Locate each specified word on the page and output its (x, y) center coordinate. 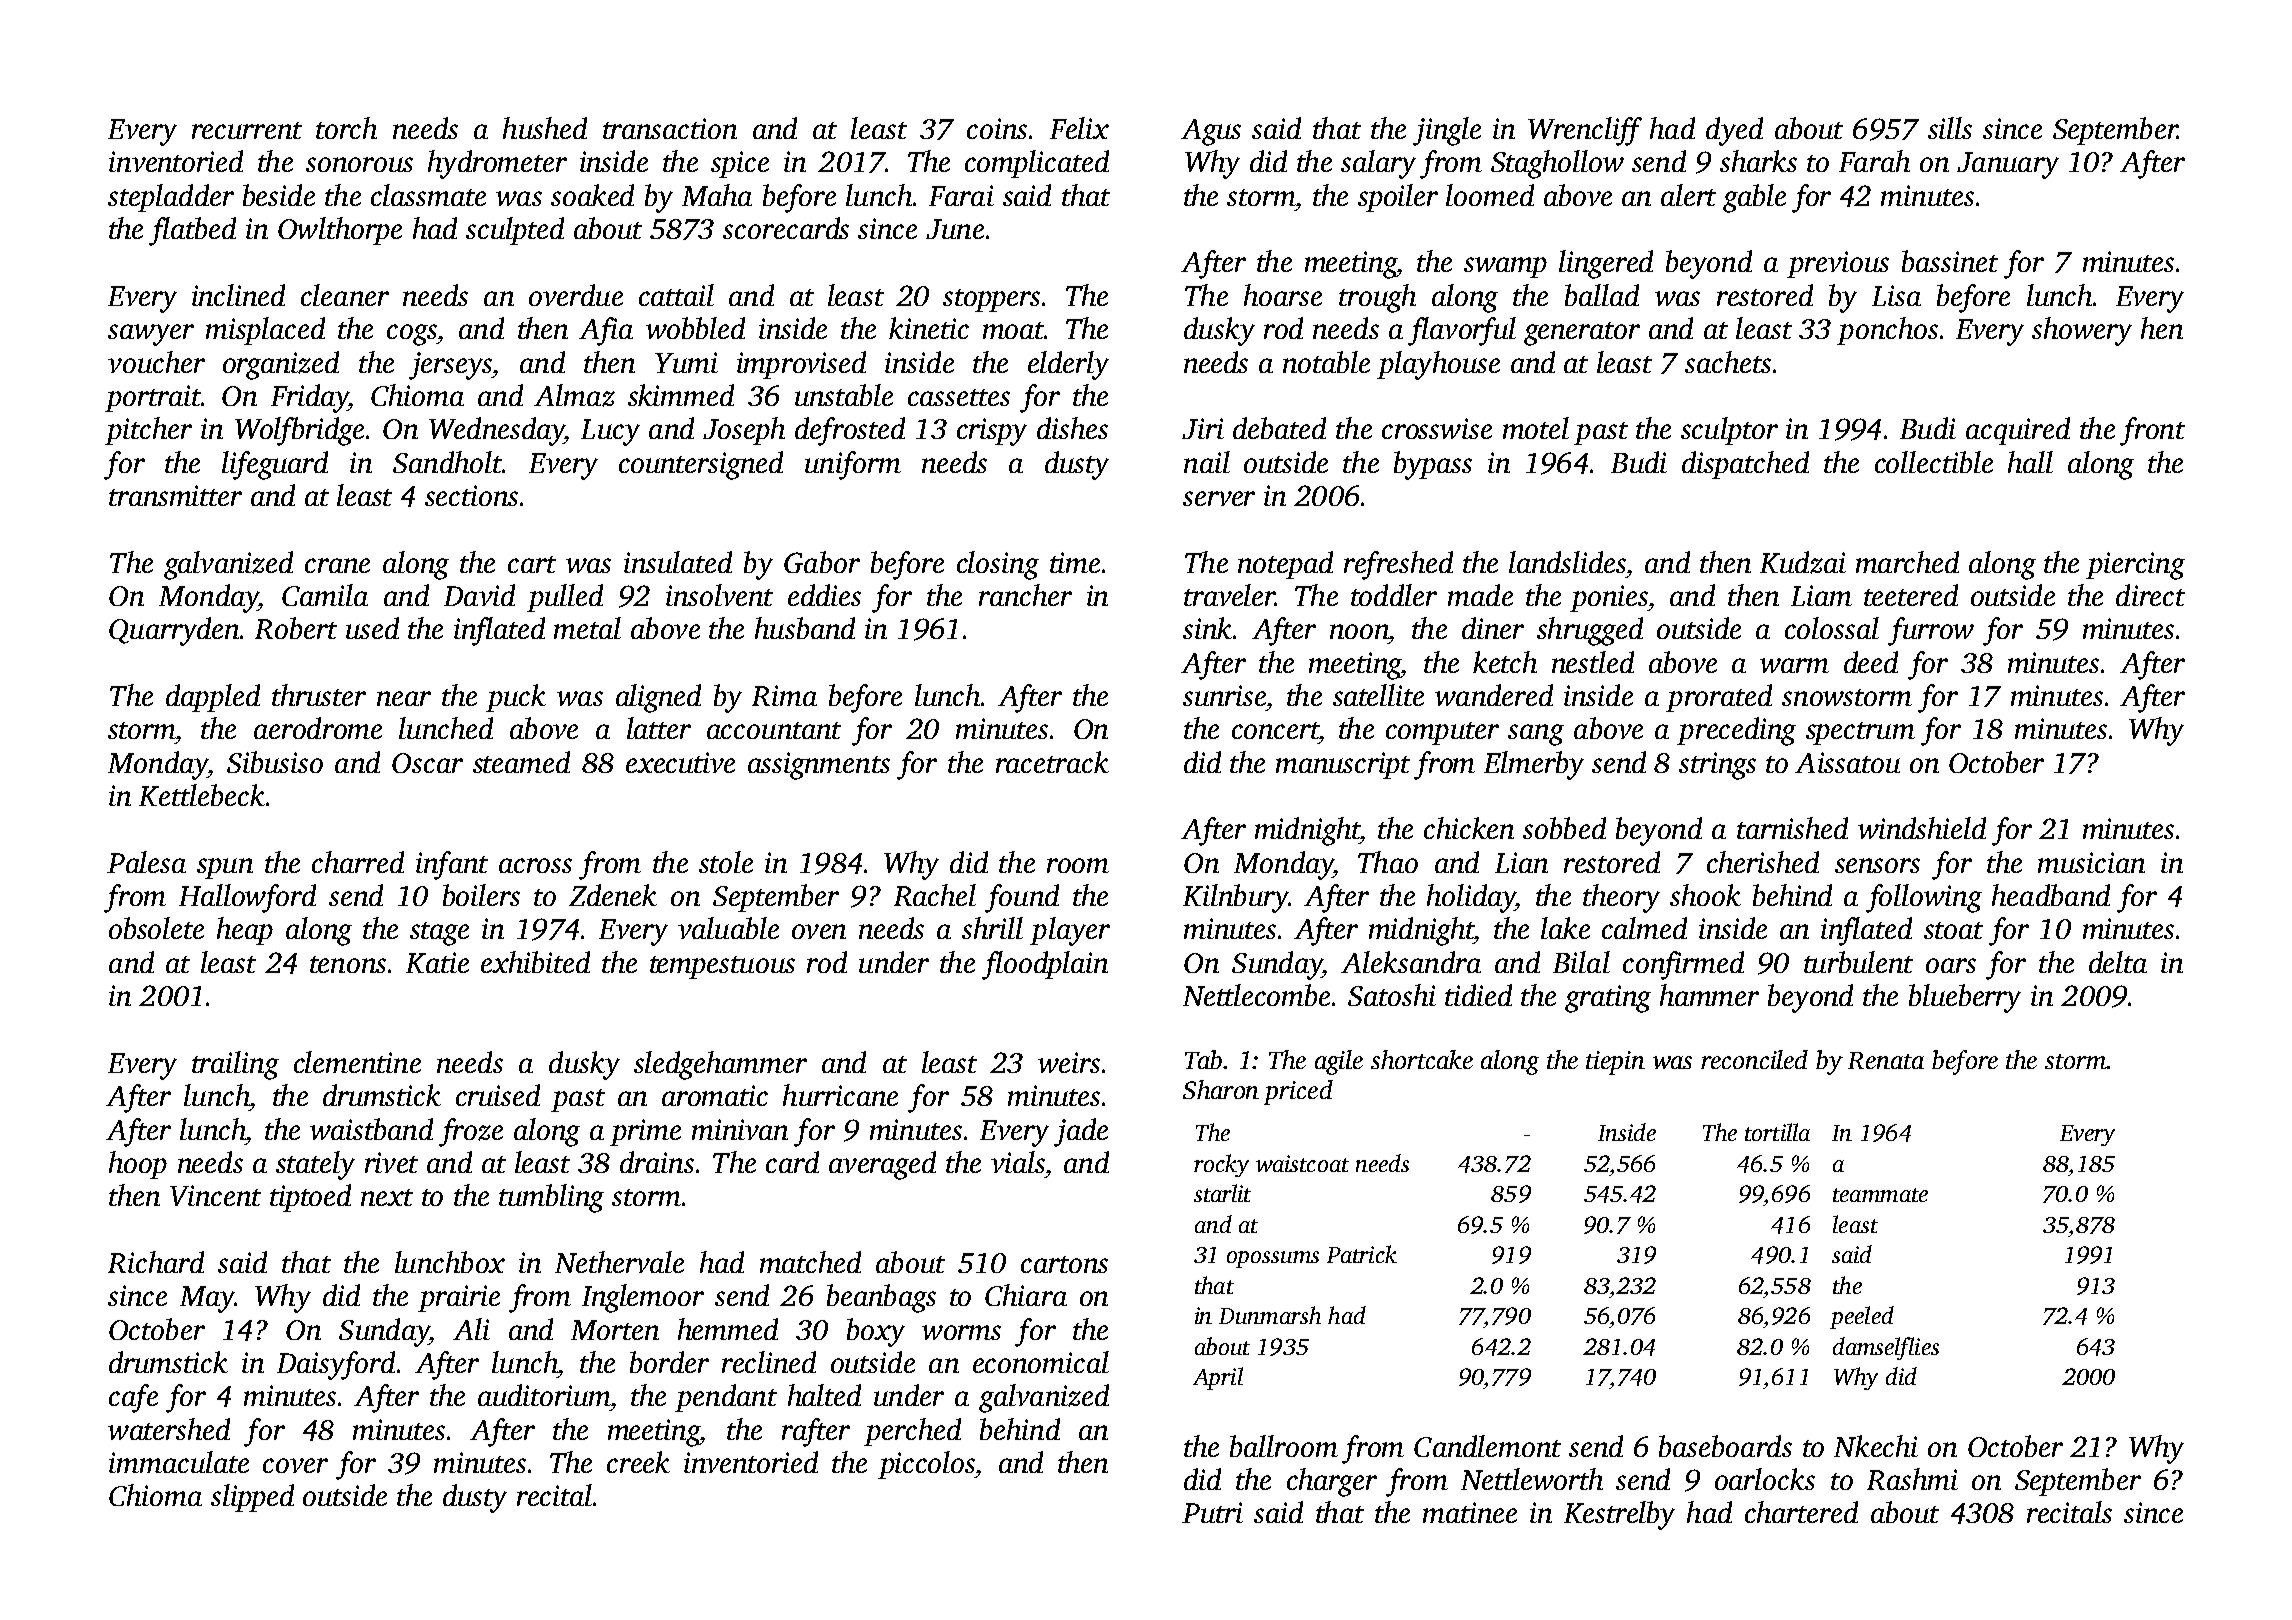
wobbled (695, 328)
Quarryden (174, 631)
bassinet (1950, 261)
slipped (252, 1498)
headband (2051, 895)
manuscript (1343, 765)
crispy (992, 432)
